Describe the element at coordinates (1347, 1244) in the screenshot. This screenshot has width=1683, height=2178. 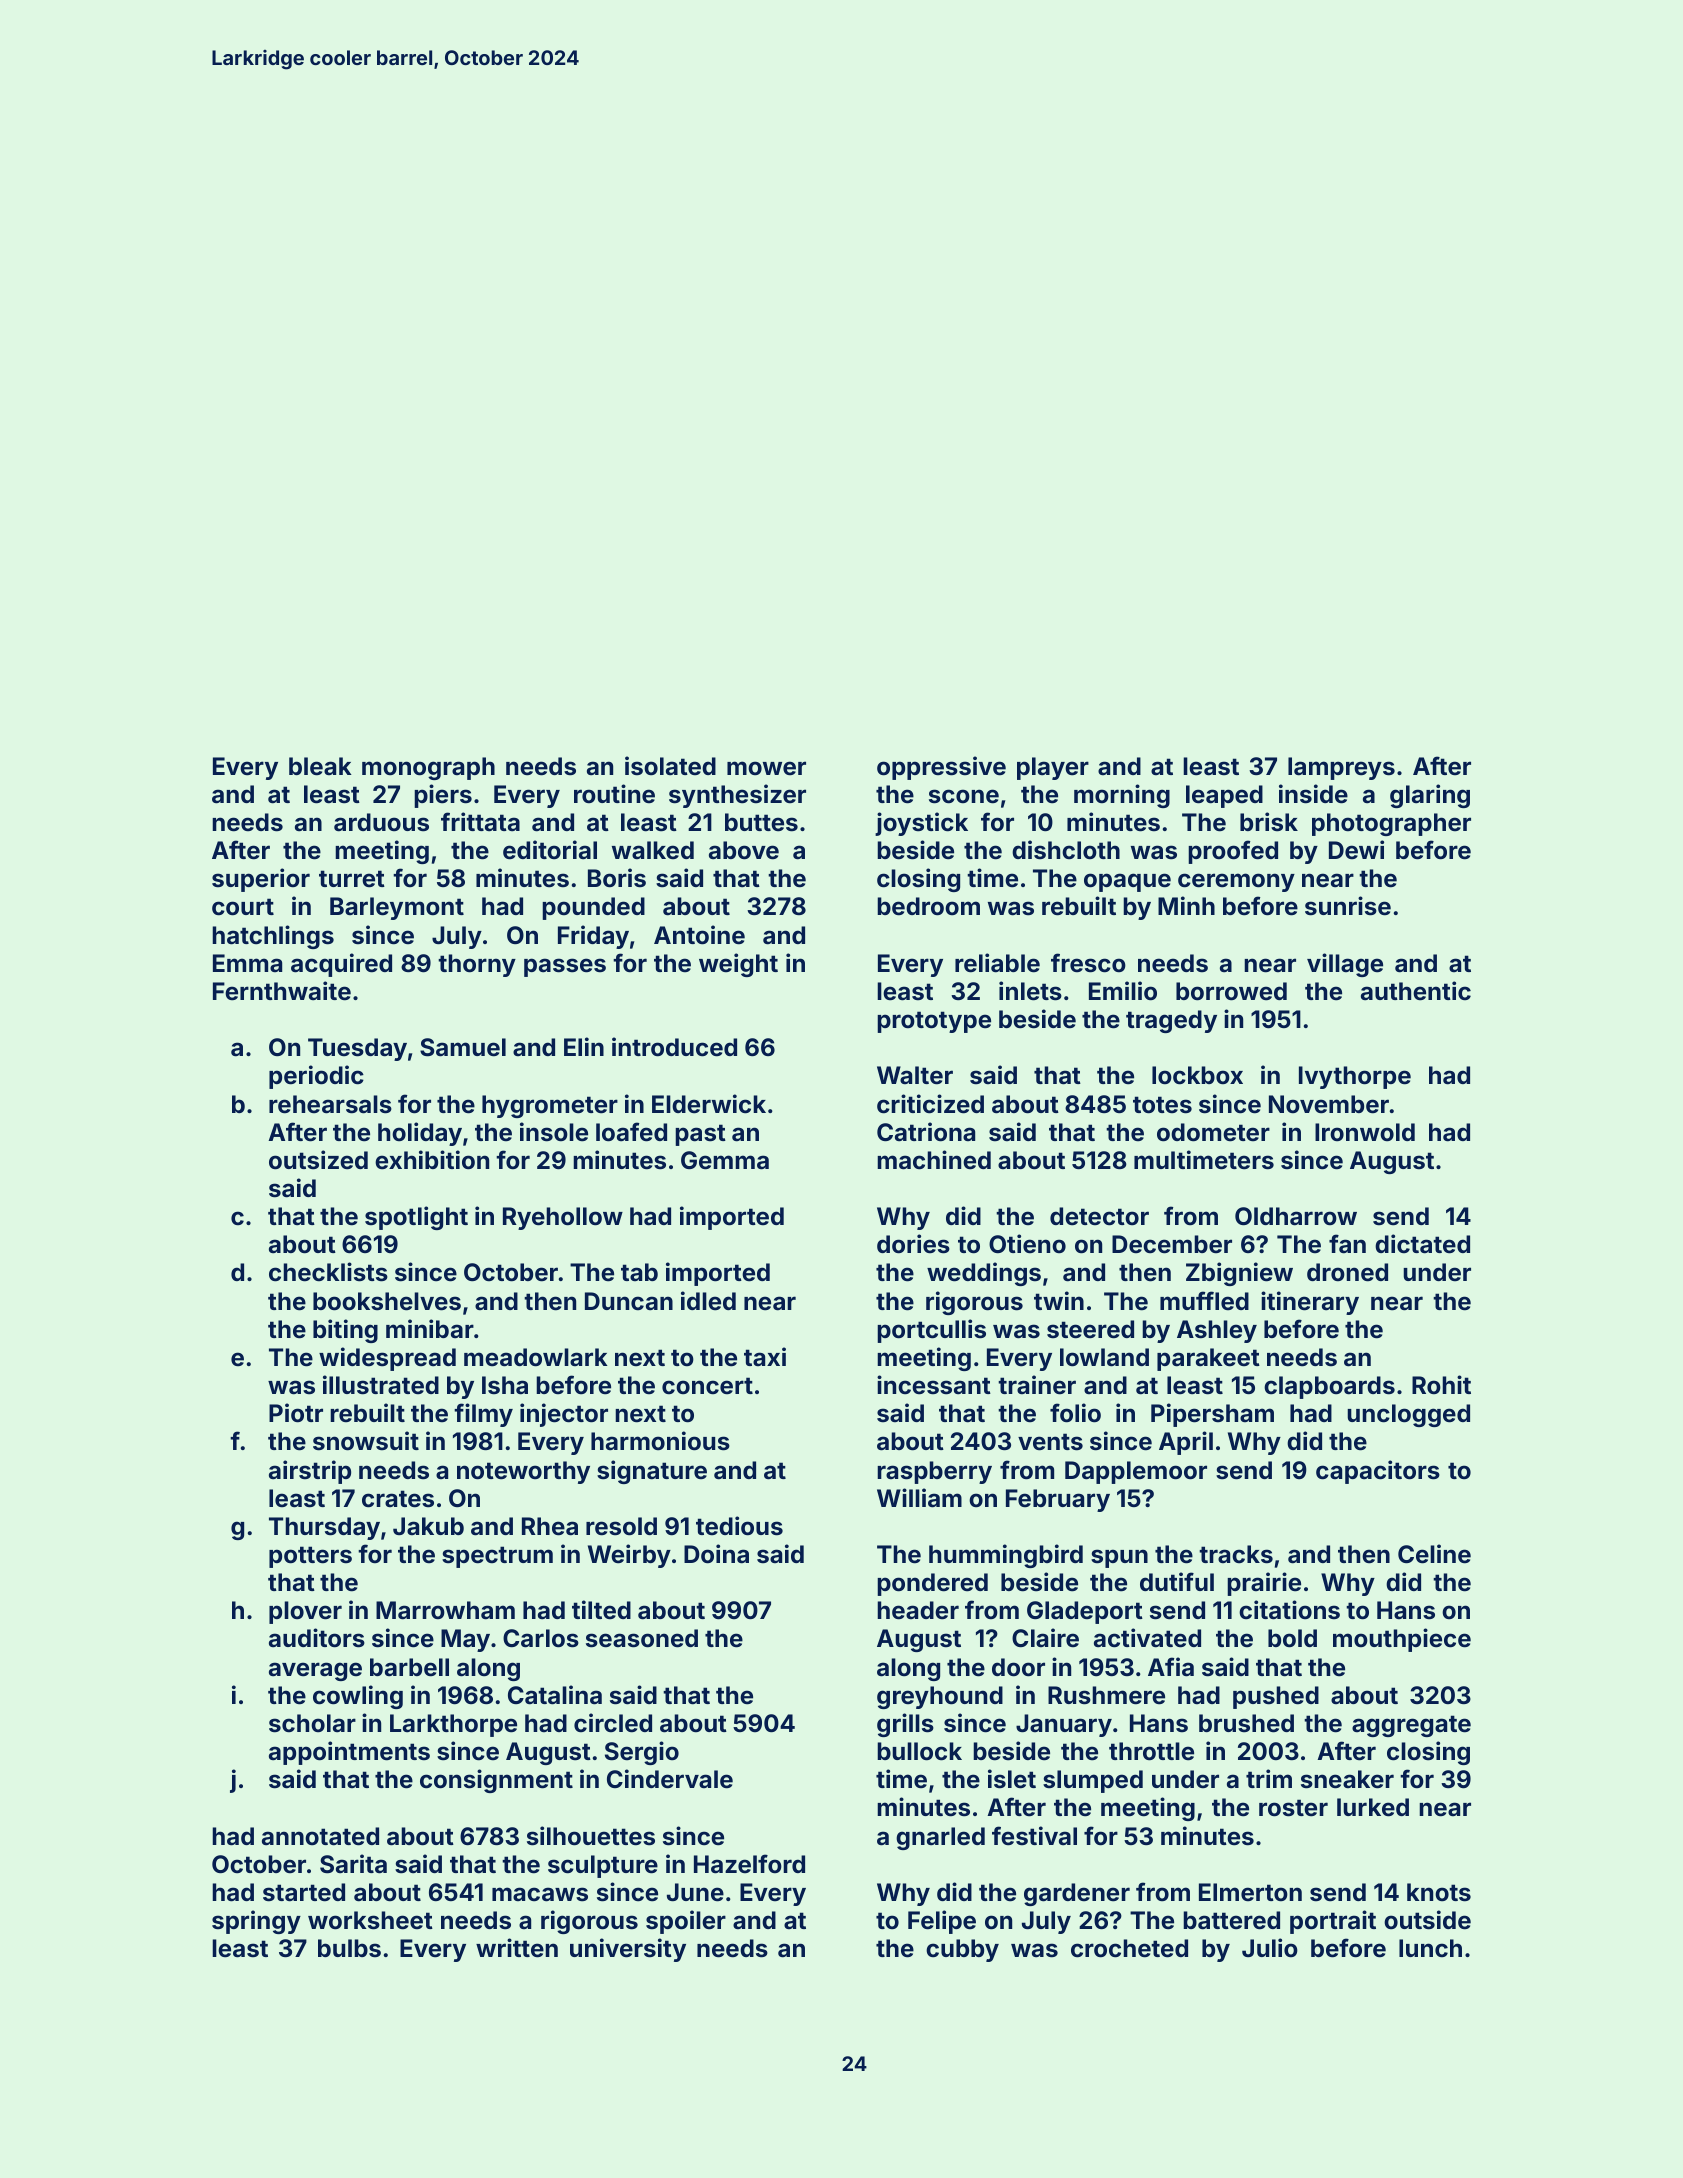
I see `fan` at that location.
